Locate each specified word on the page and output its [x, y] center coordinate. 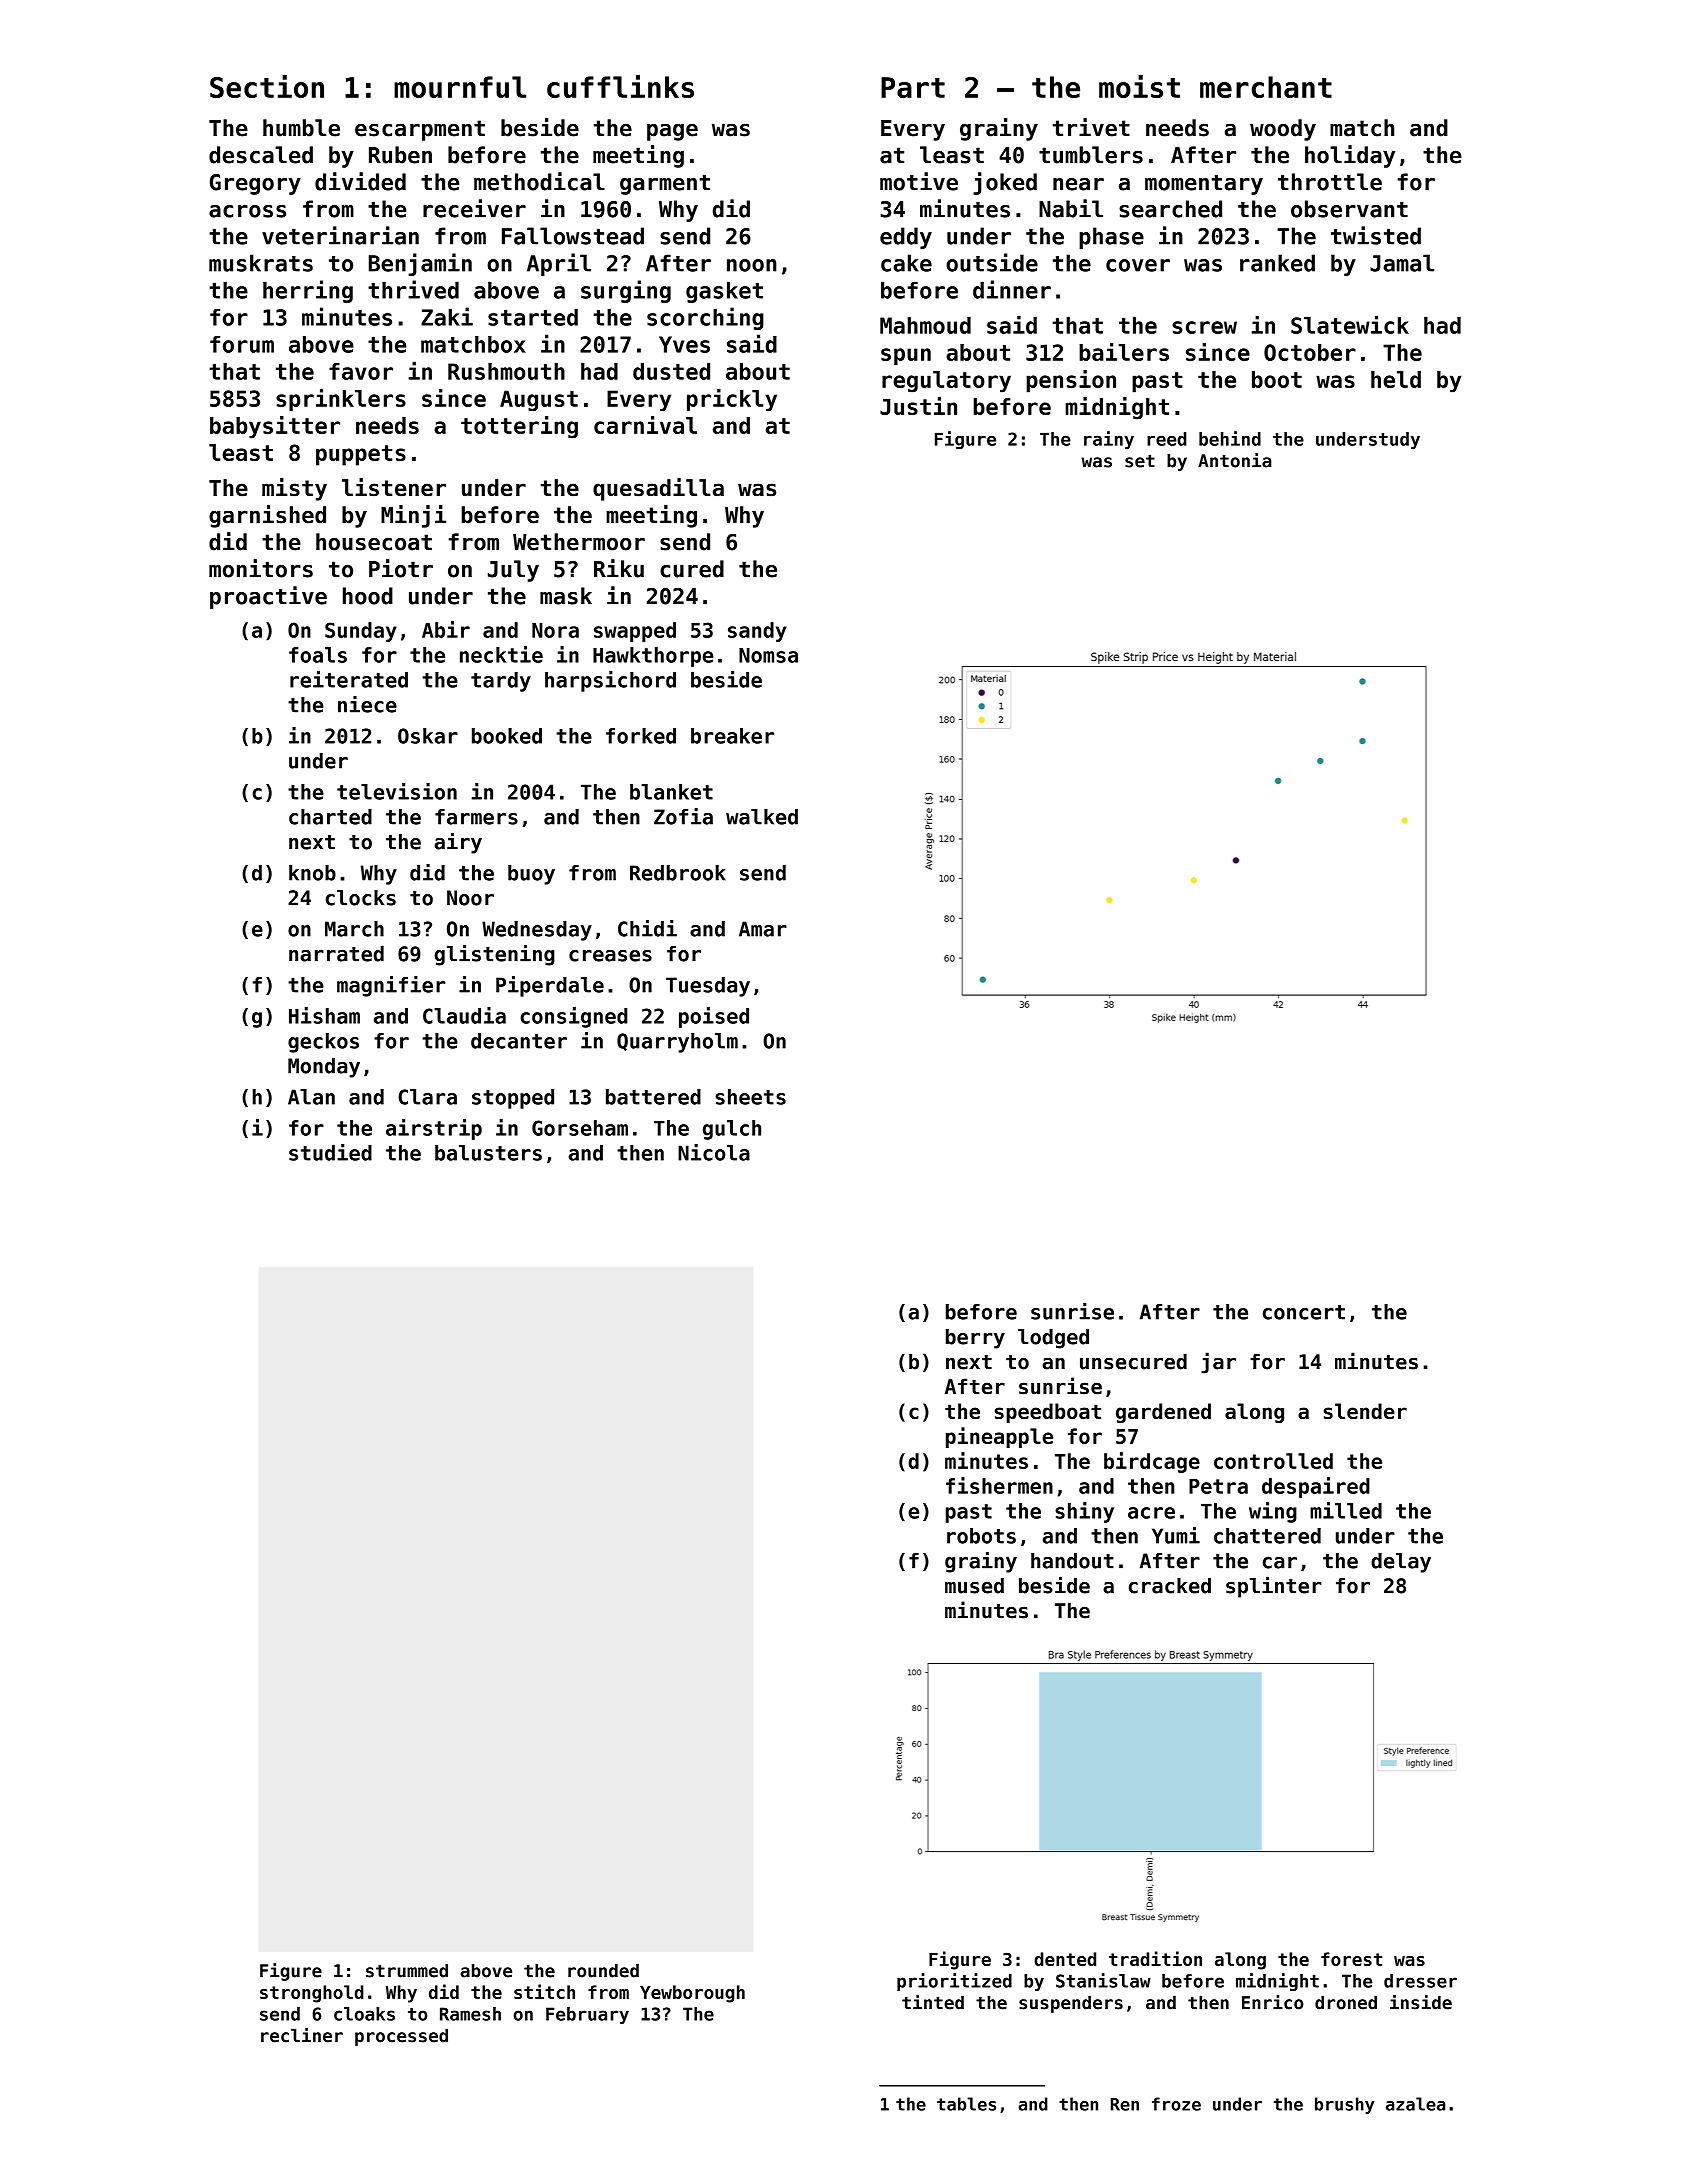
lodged [1053, 1339]
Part [913, 87]
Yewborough [692, 1994]
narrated [336, 954]
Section [267, 86]
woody [1283, 130]
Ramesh [470, 2014]
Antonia [1234, 460]
